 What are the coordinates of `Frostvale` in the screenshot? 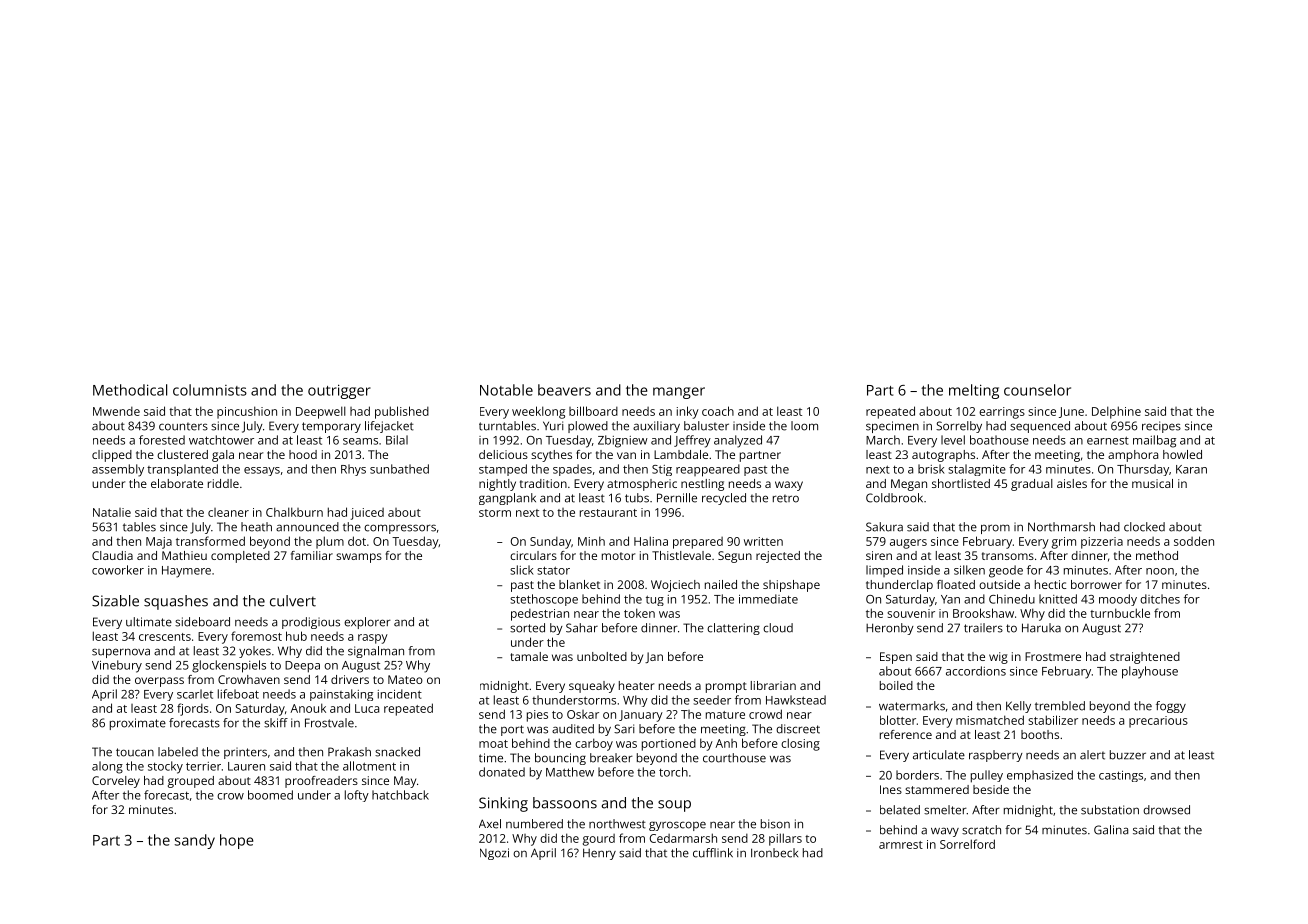 It's located at (329, 723).
